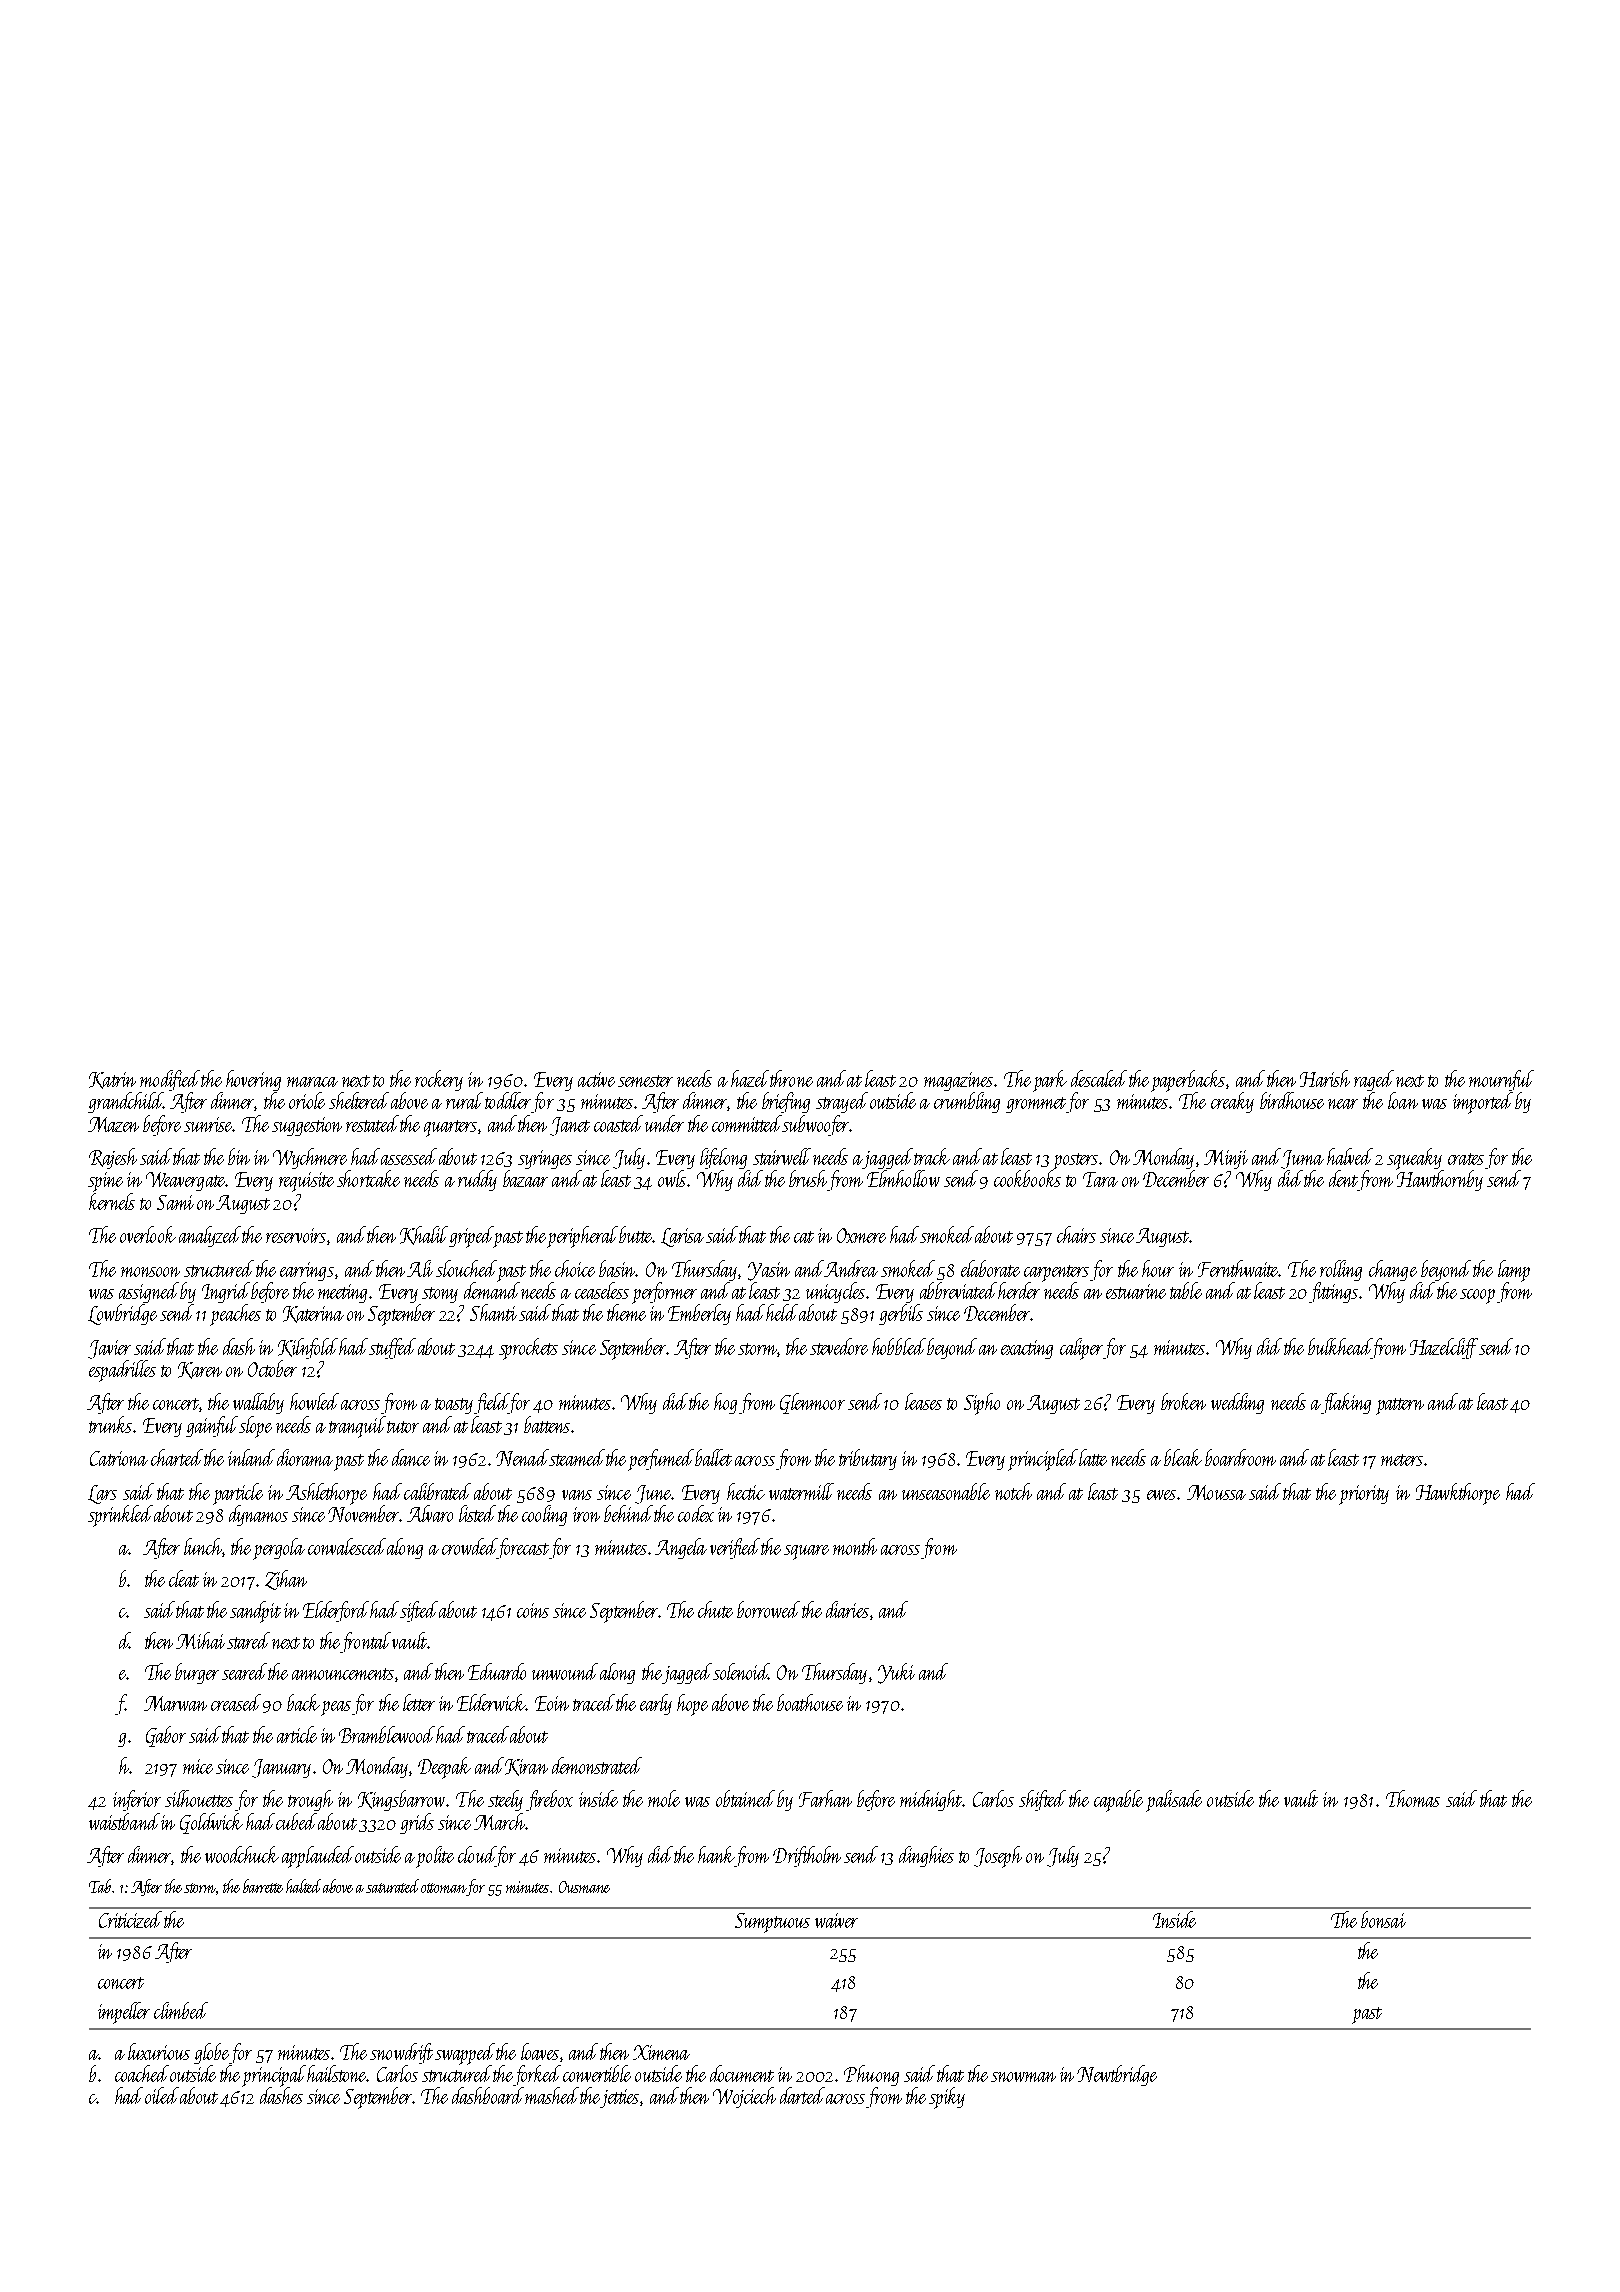  What do you see at coordinates (197, 1673) in the image?
I see `burger` at bounding box center [197, 1673].
